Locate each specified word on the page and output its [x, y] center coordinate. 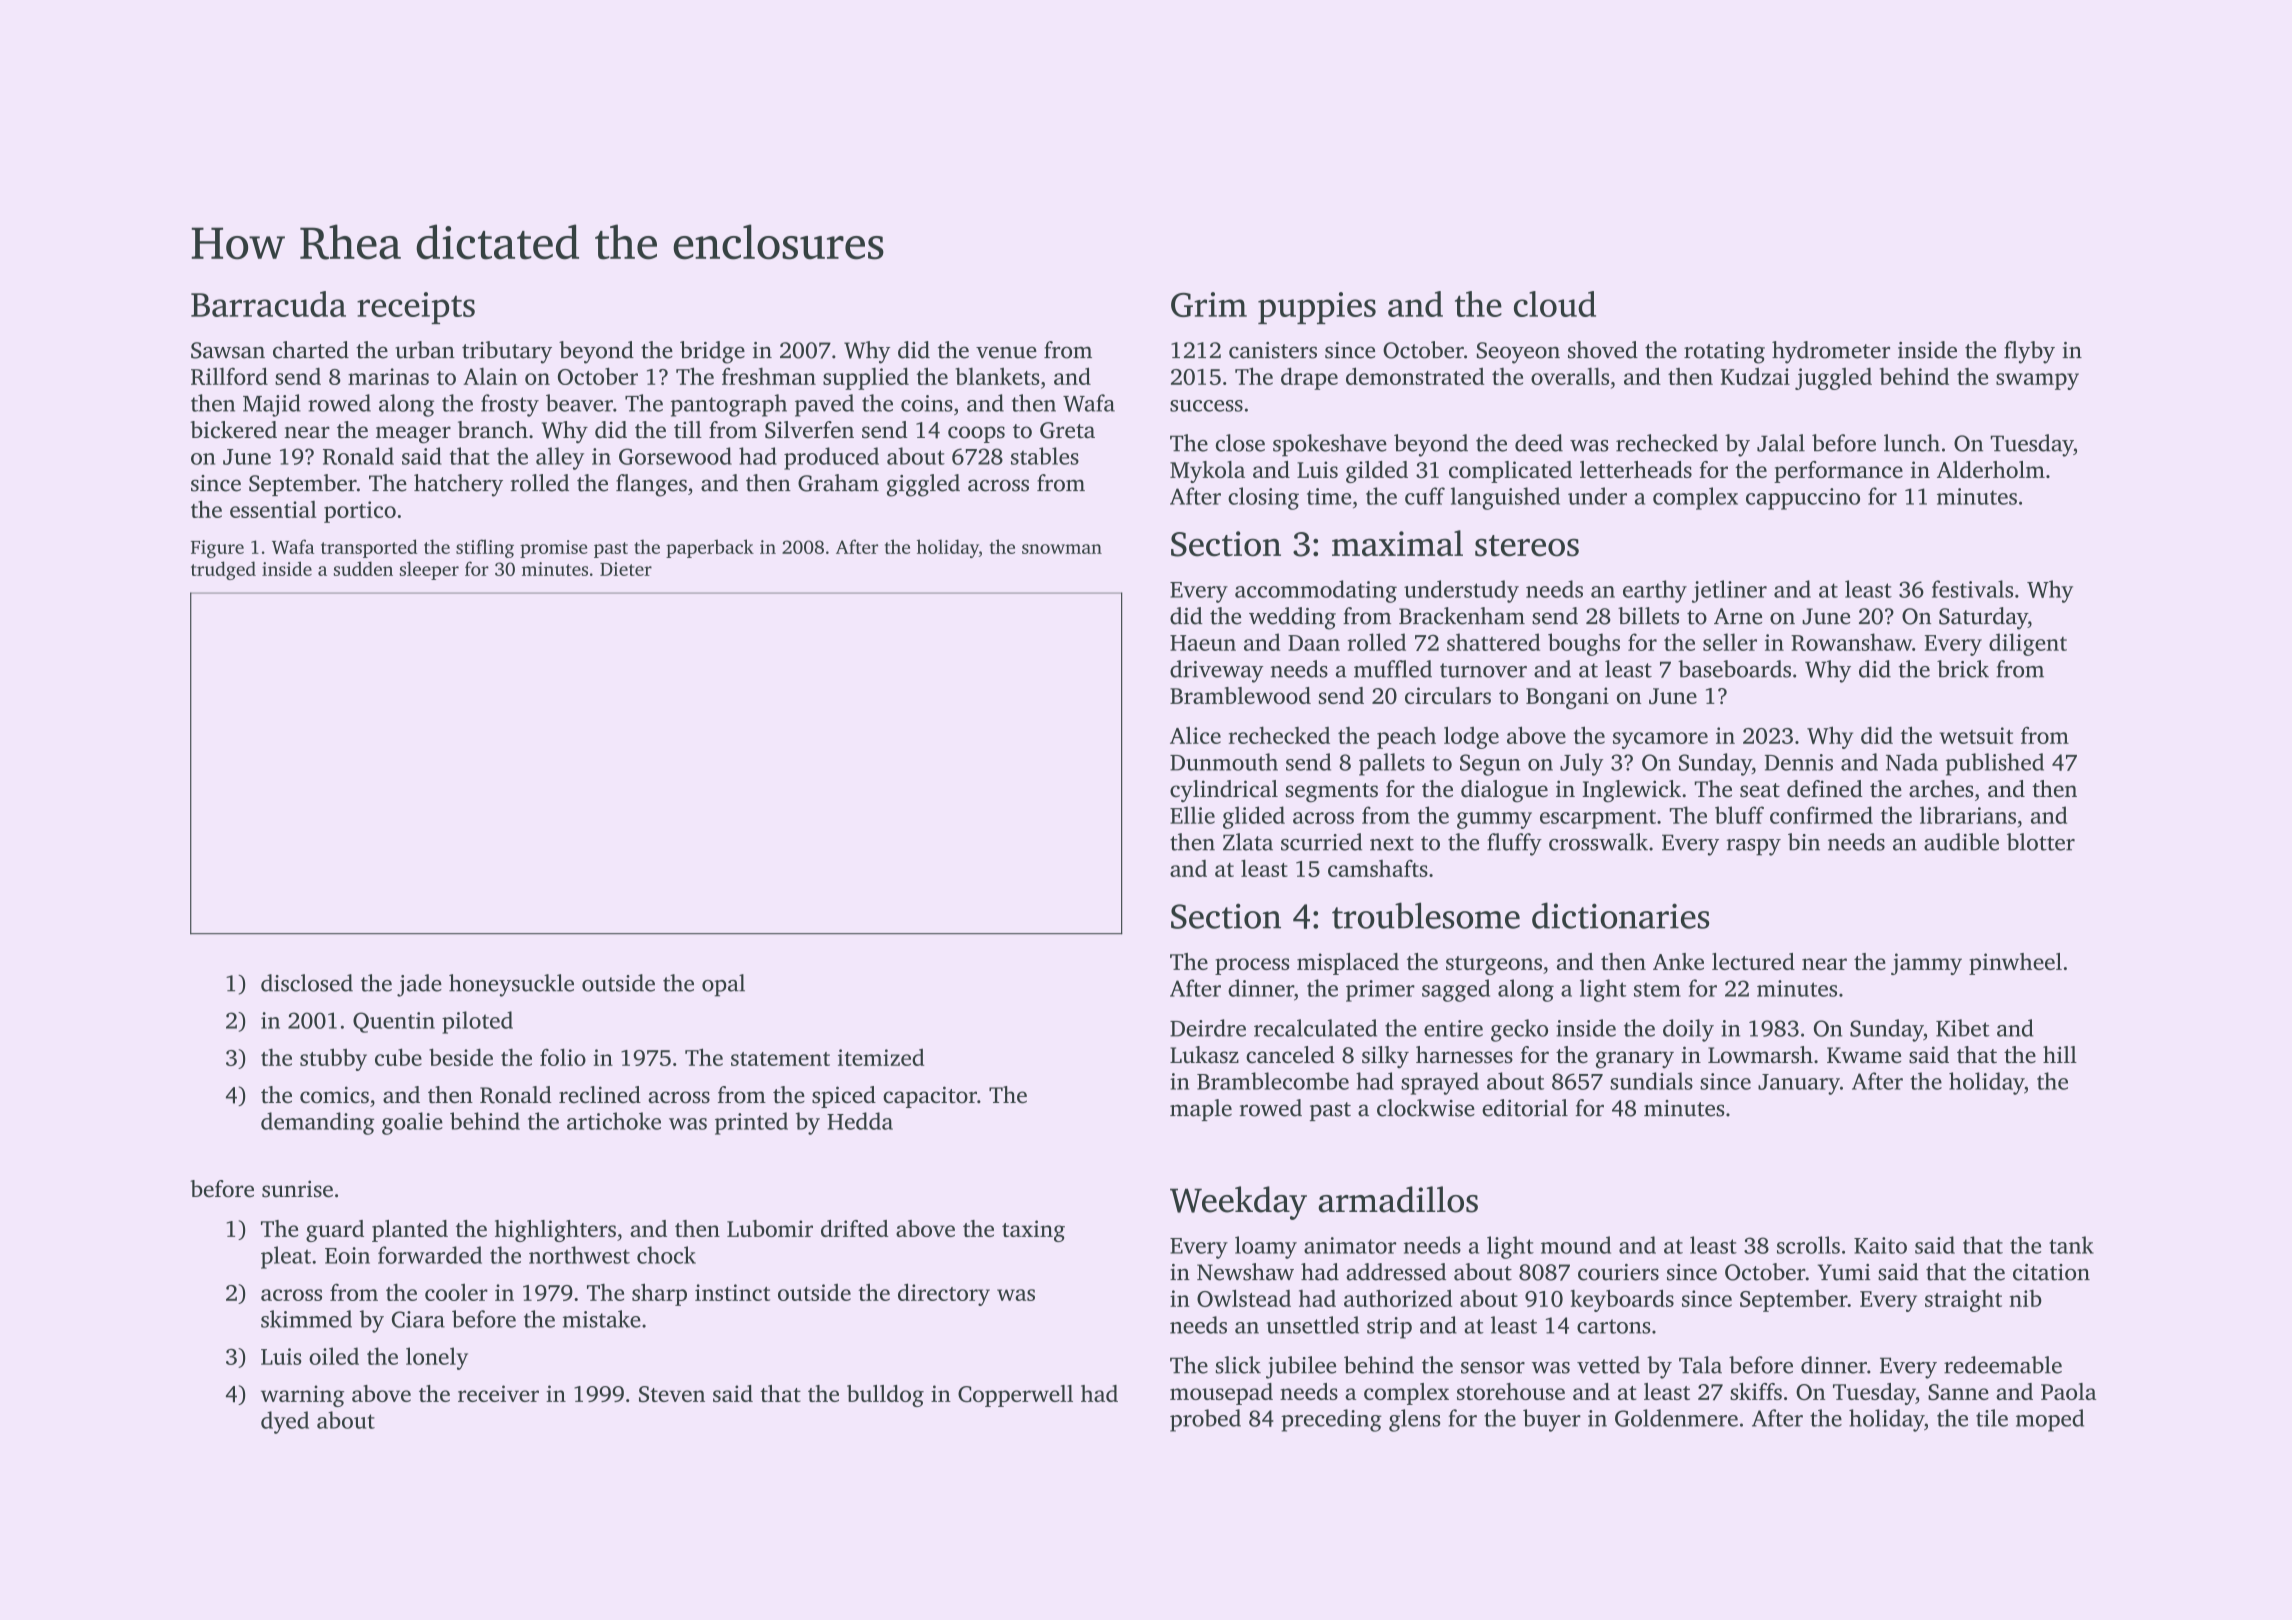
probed [1205, 1420]
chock [666, 1255]
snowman [1062, 549]
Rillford [229, 376]
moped [2050, 1420]
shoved [1603, 350]
